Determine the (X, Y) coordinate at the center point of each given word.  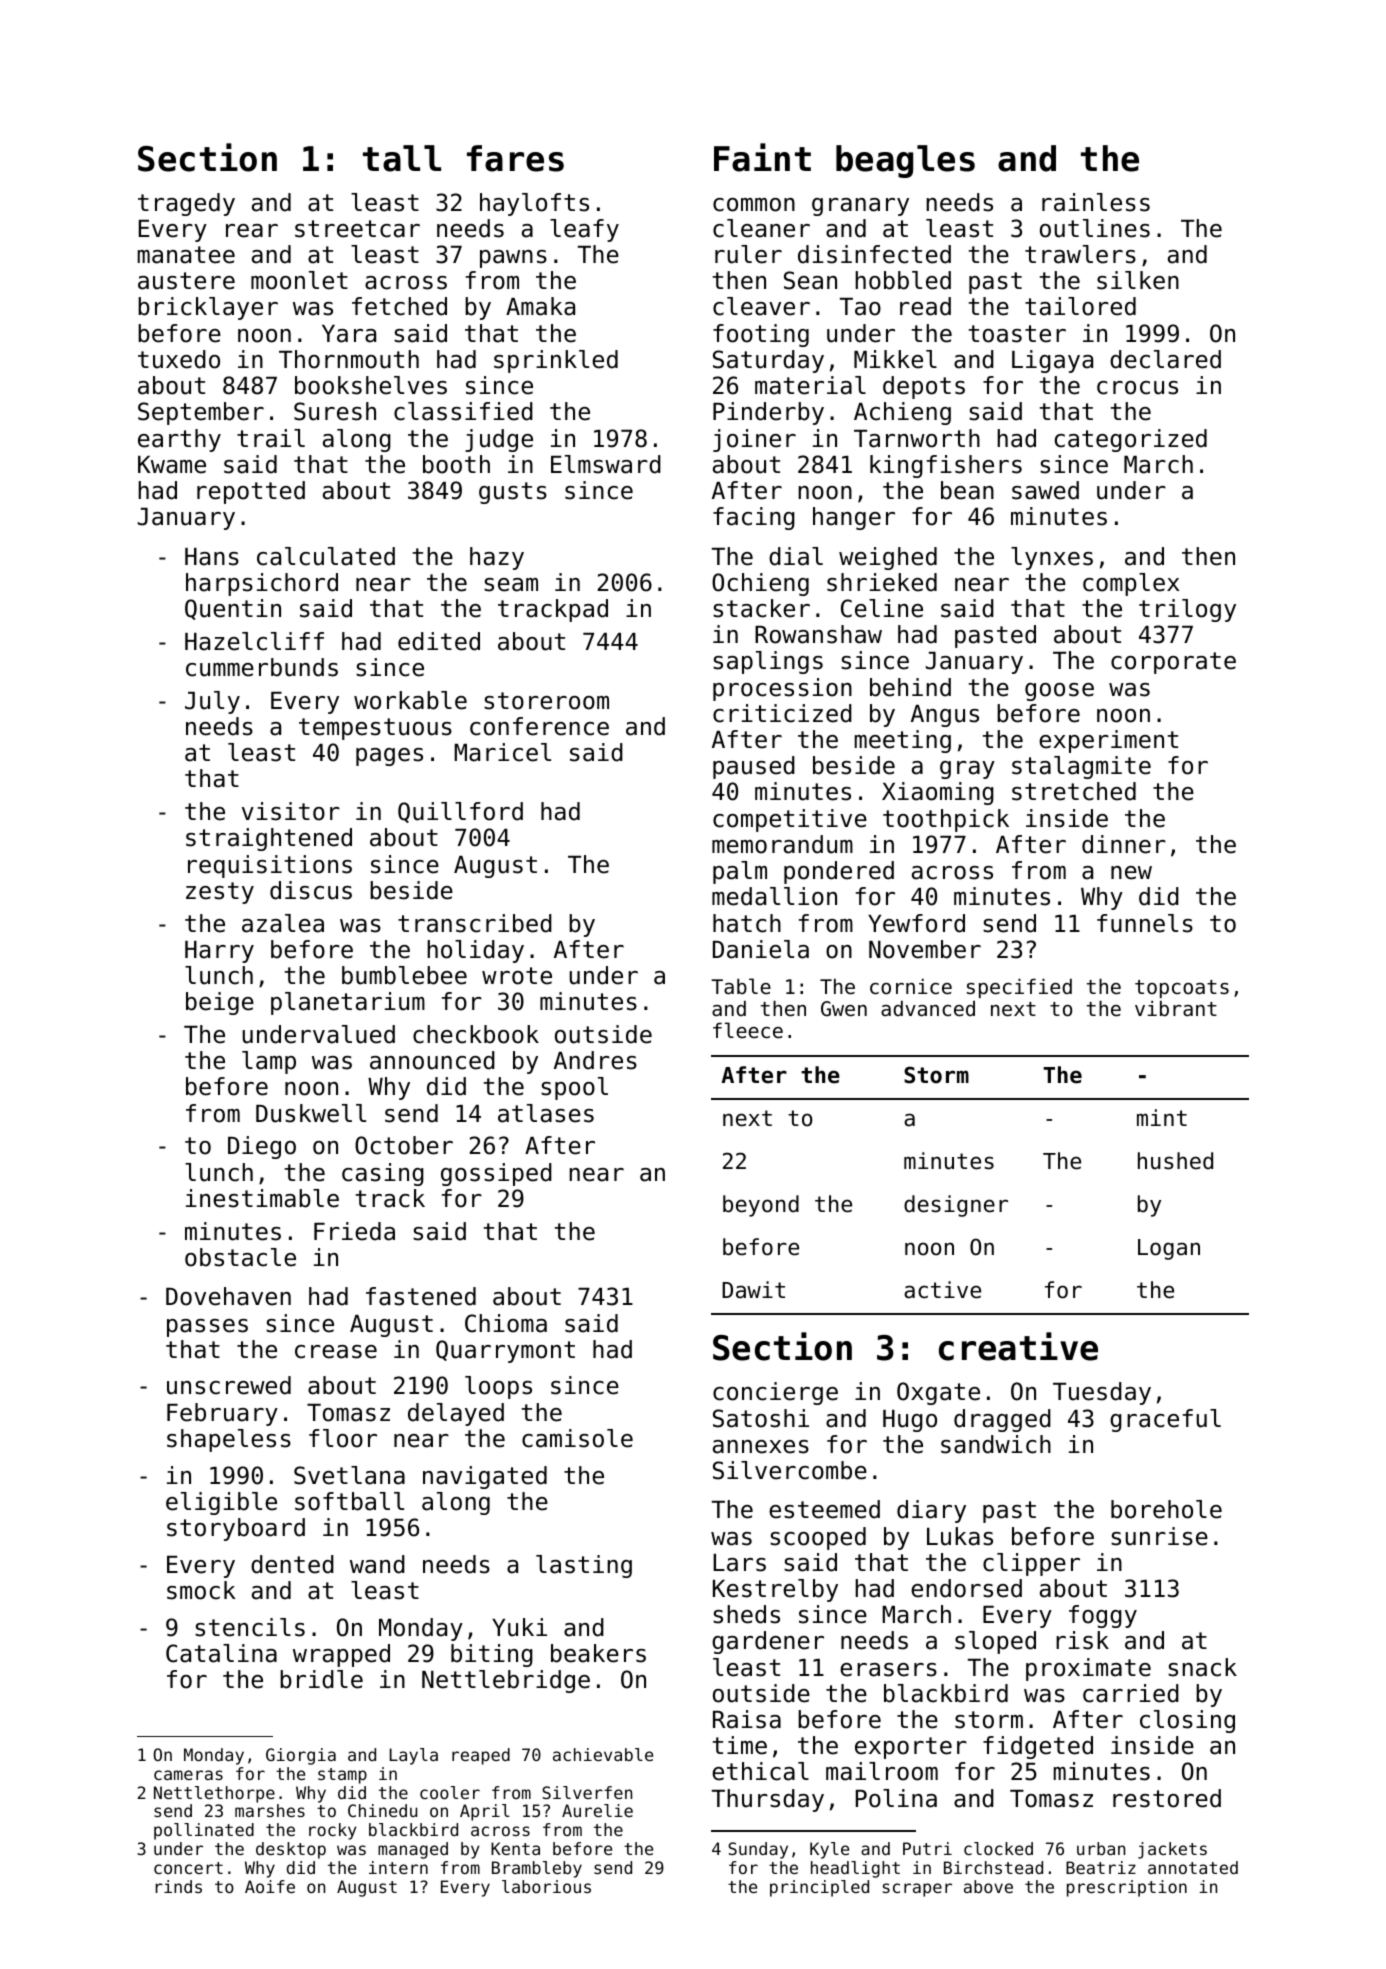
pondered (839, 872)
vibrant (1176, 1008)
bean (967, 490)
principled (819, 1888)
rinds (178, 1886)
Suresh (335, 411)
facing (754, 518)
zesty (220, 893)
